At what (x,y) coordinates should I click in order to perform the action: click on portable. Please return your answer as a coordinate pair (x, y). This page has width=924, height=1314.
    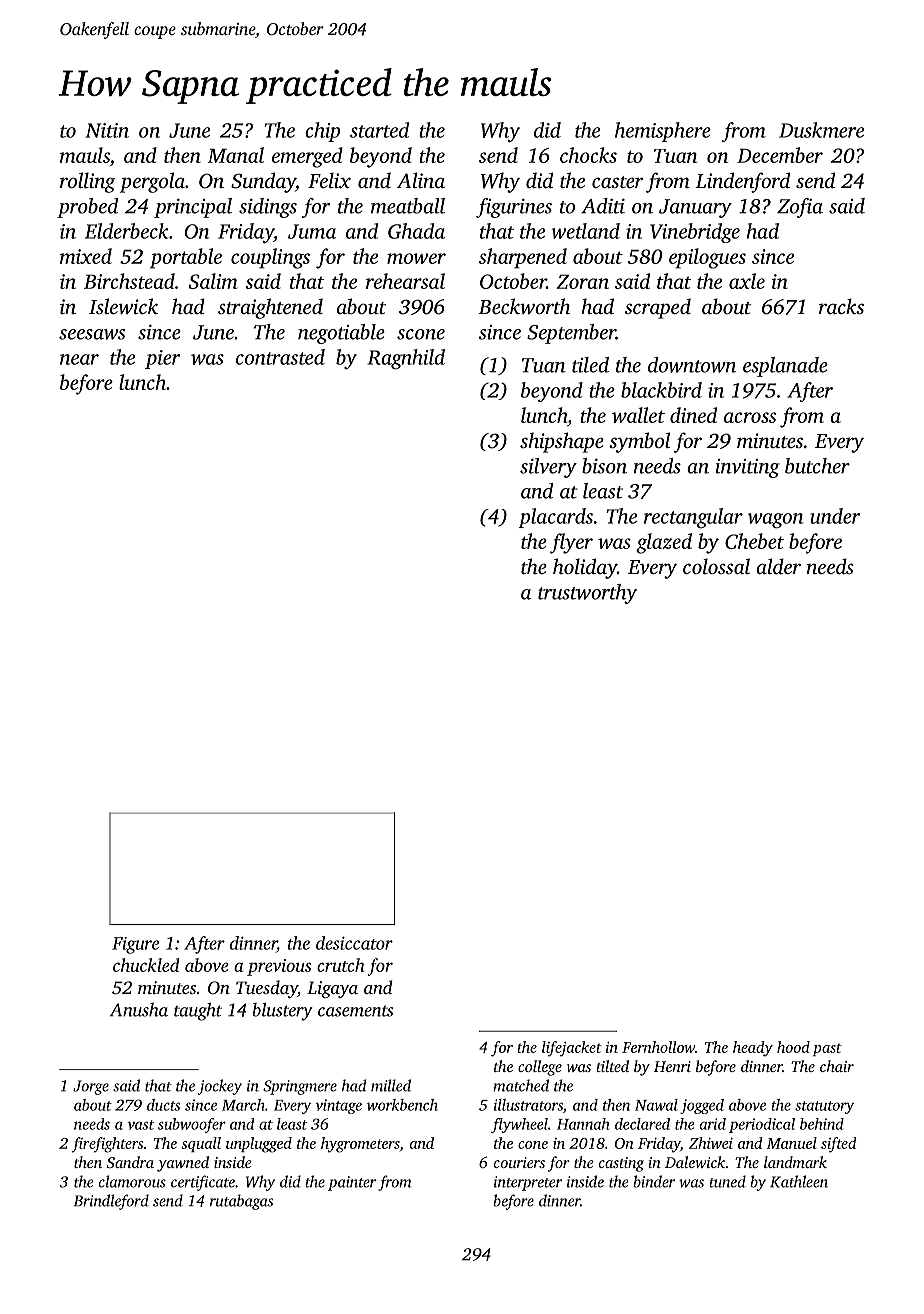
    Looking at the image, I should click on (186, 258).
